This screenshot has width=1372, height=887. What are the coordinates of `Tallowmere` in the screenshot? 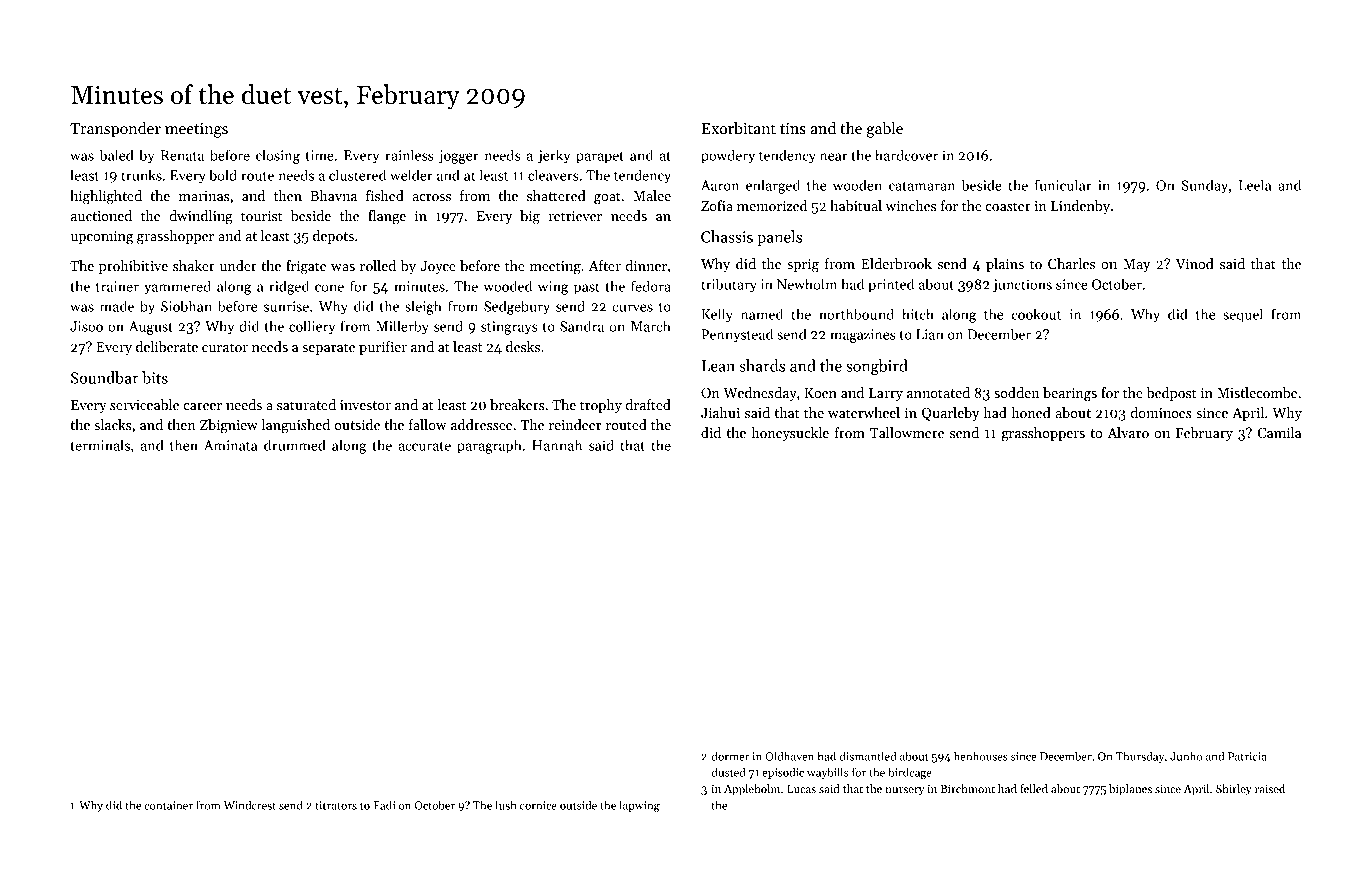 It's located at (907, 432).
